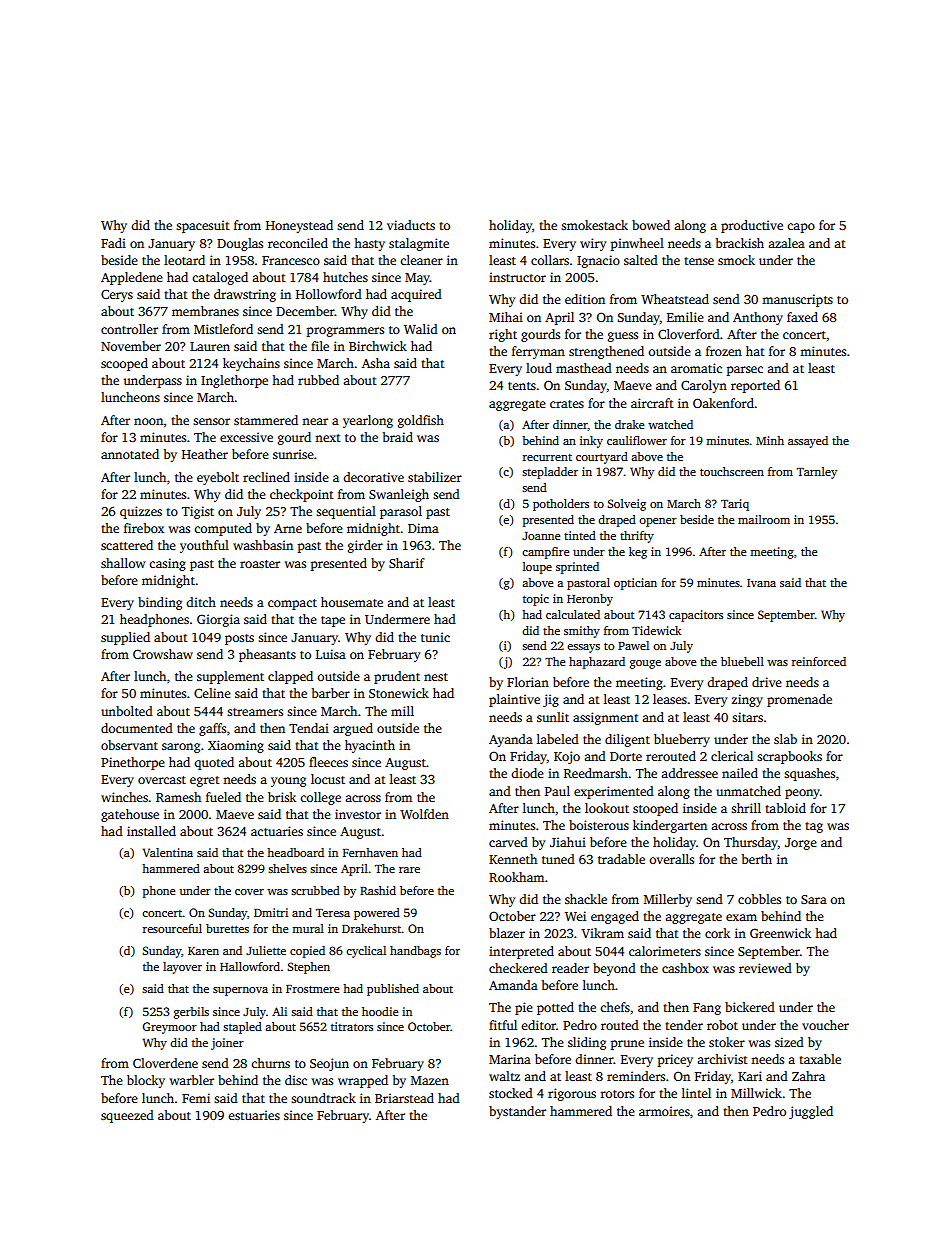 This page has height=1233, width=952. Describe the element at coordinates (210, 346) in the page. I see `Lauren` at that location.
